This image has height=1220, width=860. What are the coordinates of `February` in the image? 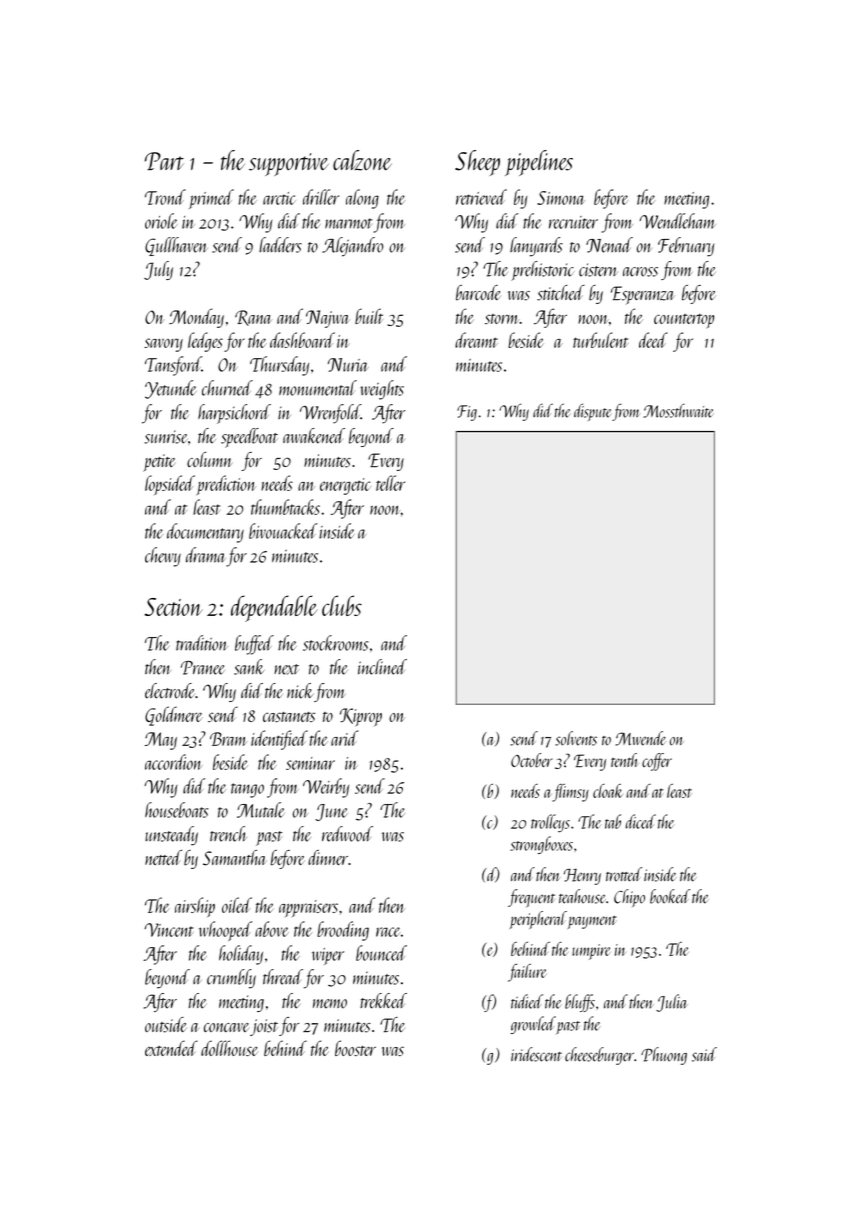 It's located at (686, 247).
